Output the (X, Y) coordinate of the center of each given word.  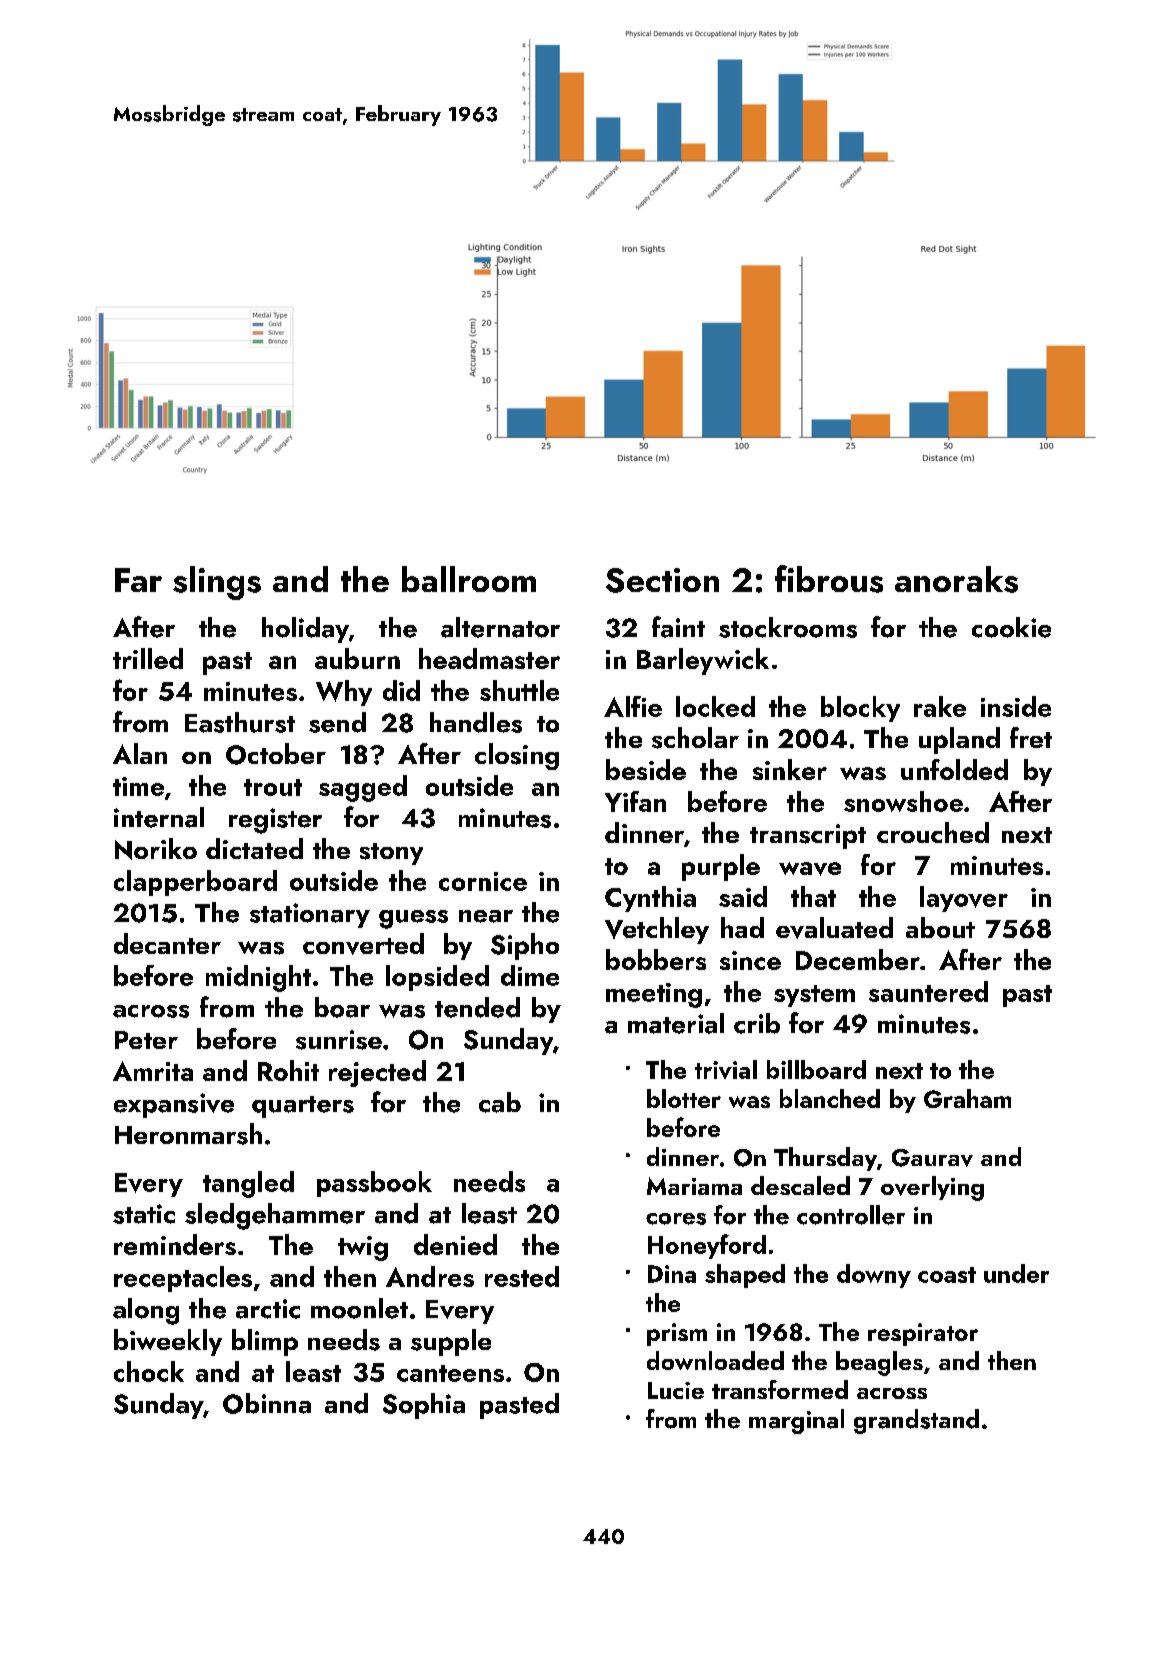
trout (273, 787)
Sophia (424, 1406)
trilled (148, 658)
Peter (146, 1040)
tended (477, 1007)
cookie (1011, 627)
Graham (967, 1098)
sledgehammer (275, 1216)
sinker (790, 769)
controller (851, 1215)
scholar (695, 738)
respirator (923, 1334)
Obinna (267, 1403)
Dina (672, 1274)
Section (662, 580)
